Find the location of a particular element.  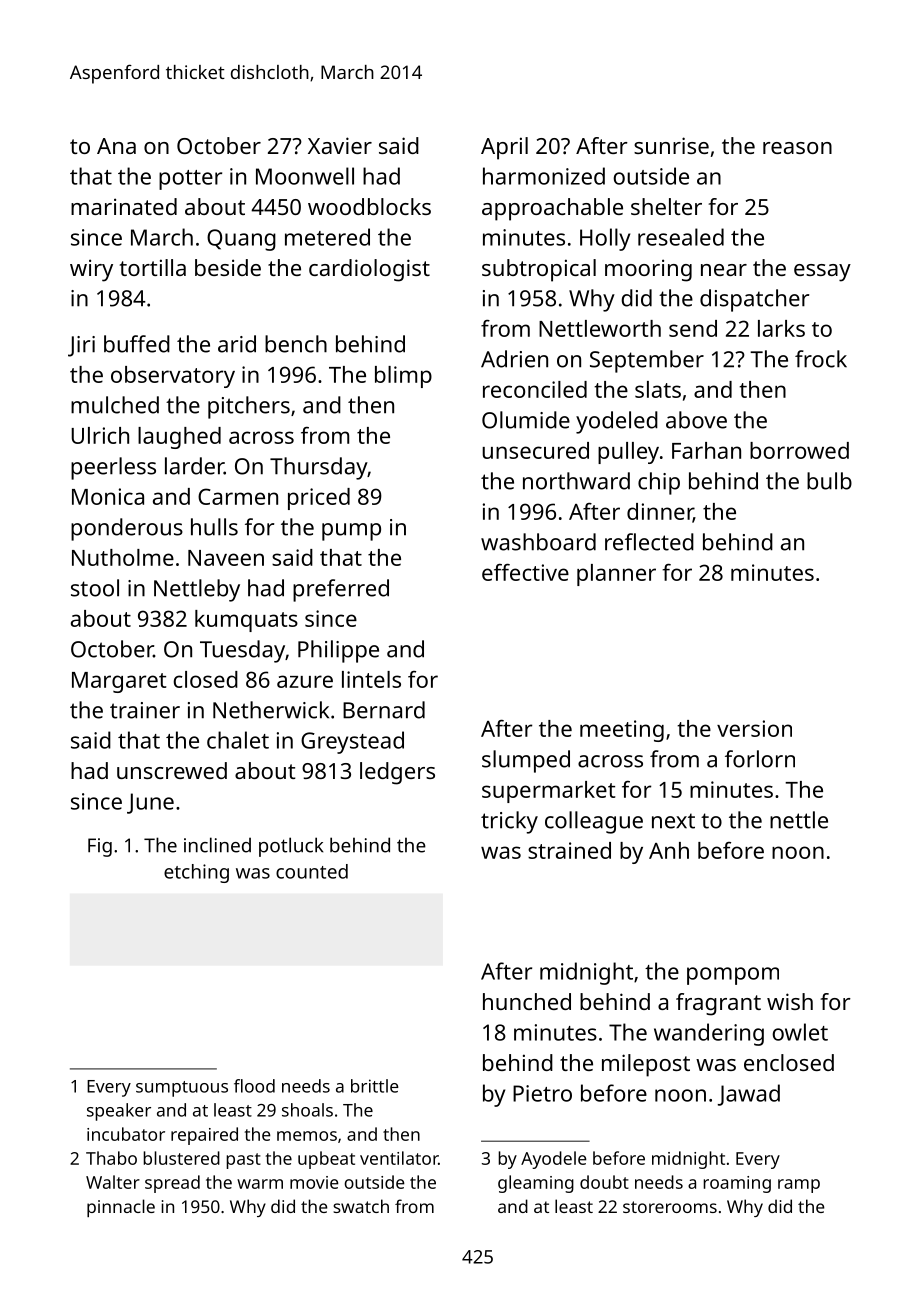

etching is located at coordinates (196, 873).
